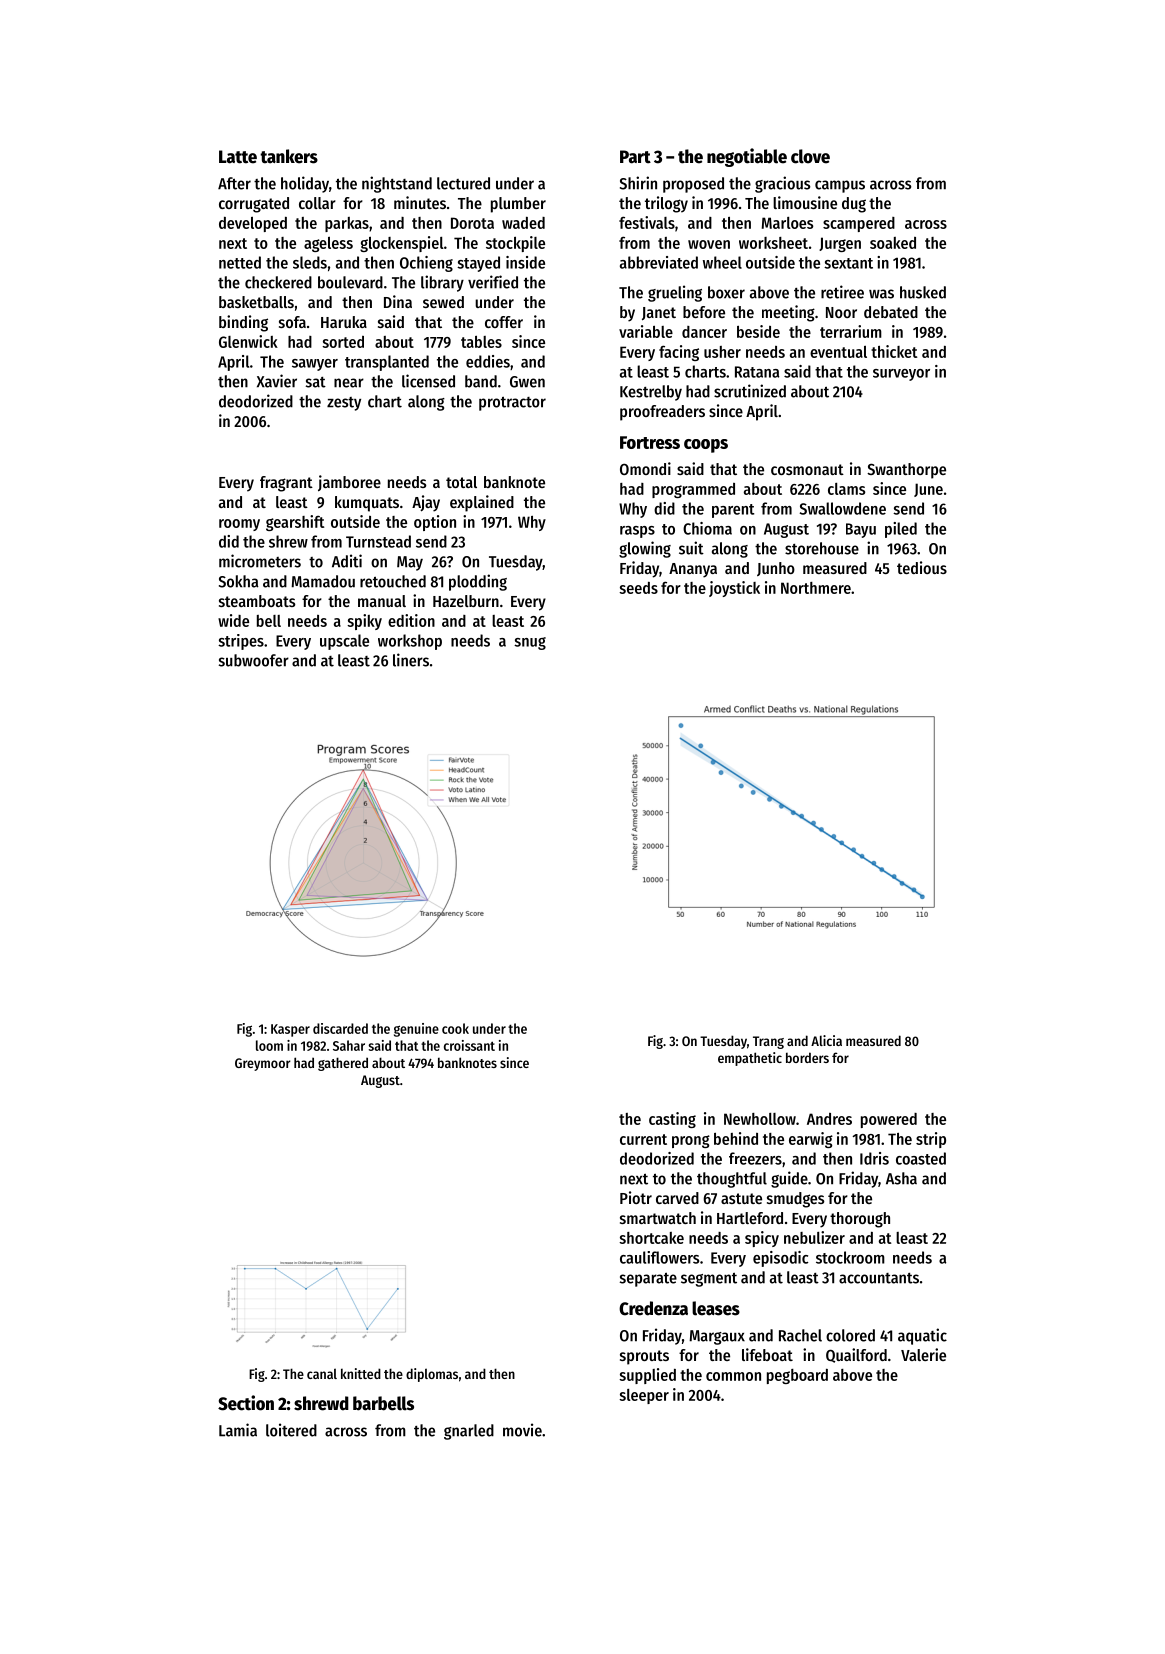  Describe the element at coordinates (411, 620) in the screenshot. I see `edition` at that location.
